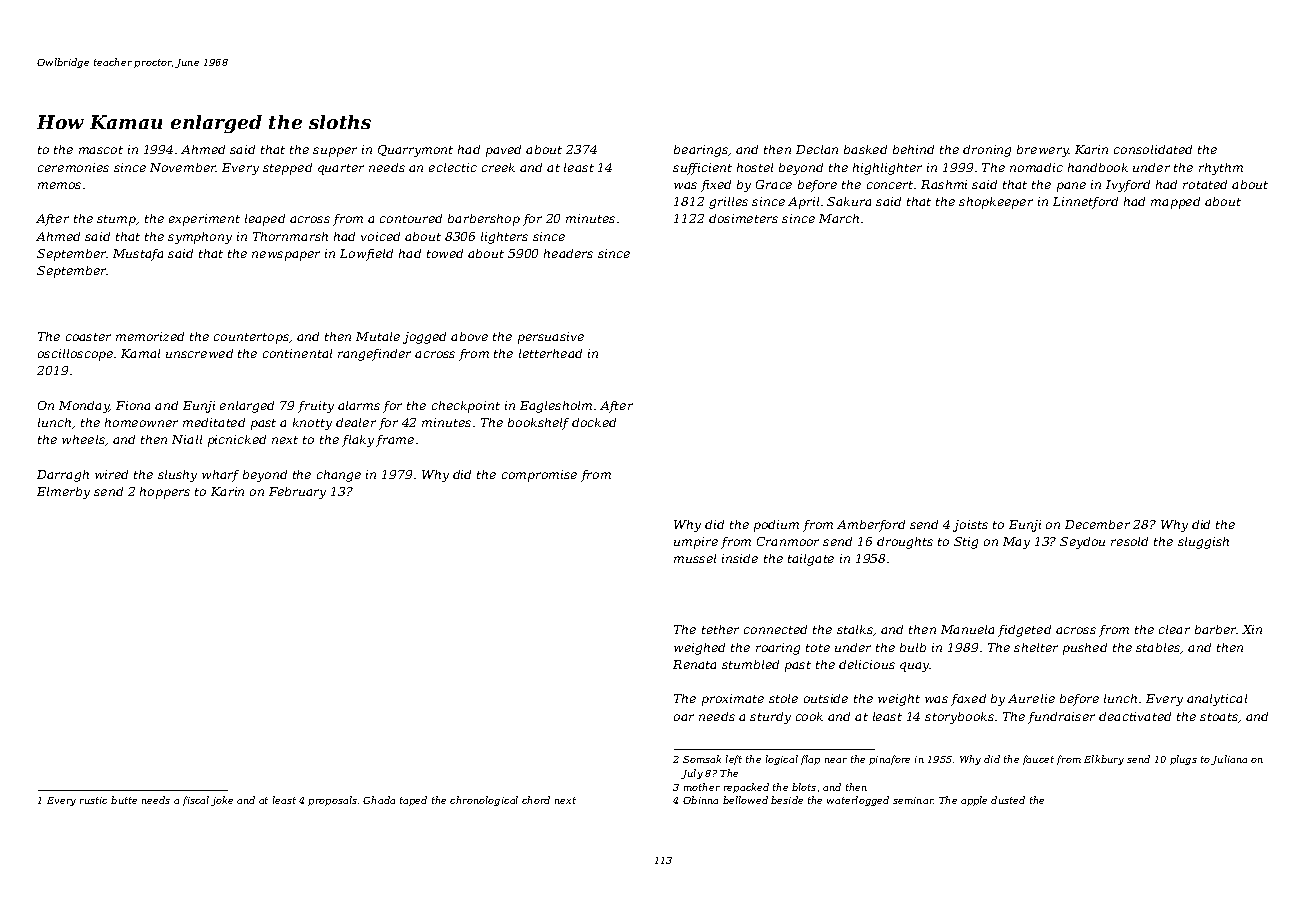 This page has width=1308, height=924. What do you see at coordinates (550, 353) in the page?
I see `letterhead` at bounding box center [550, 353].
